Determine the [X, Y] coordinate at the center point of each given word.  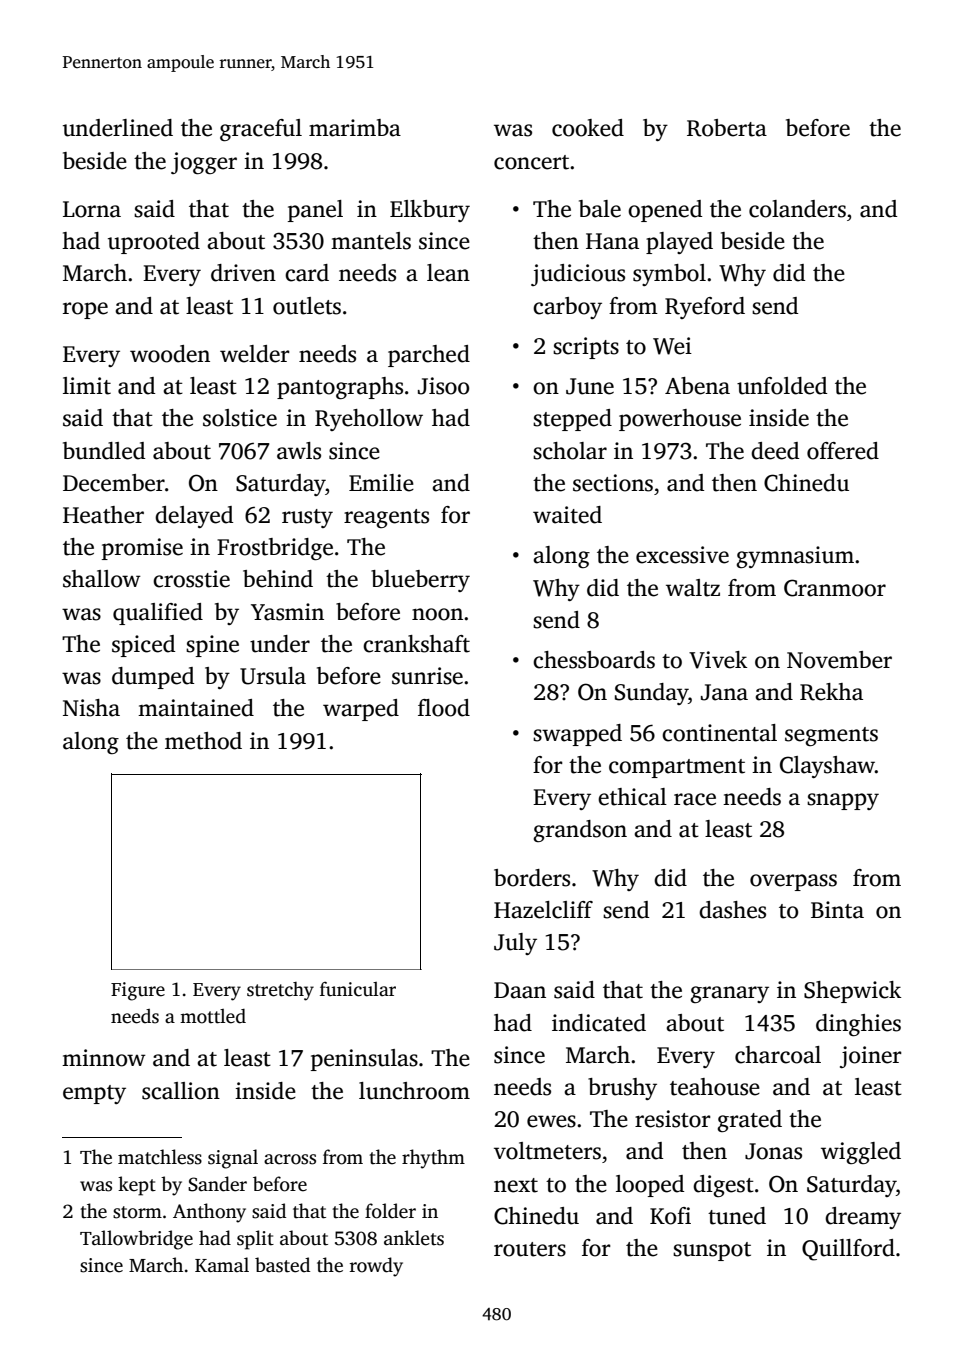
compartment [677, 768]
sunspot [712, 1251]
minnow [104, 1058]
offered [843, 451]
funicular [358, 989]
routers [530, 1249]
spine [212, 646]
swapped [577, 735]
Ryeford [705, 308]
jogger [204, 163]
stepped [572, 420]
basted [282, 1265]
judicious [578, 275]
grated [749, 1121]
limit [87, 386]
